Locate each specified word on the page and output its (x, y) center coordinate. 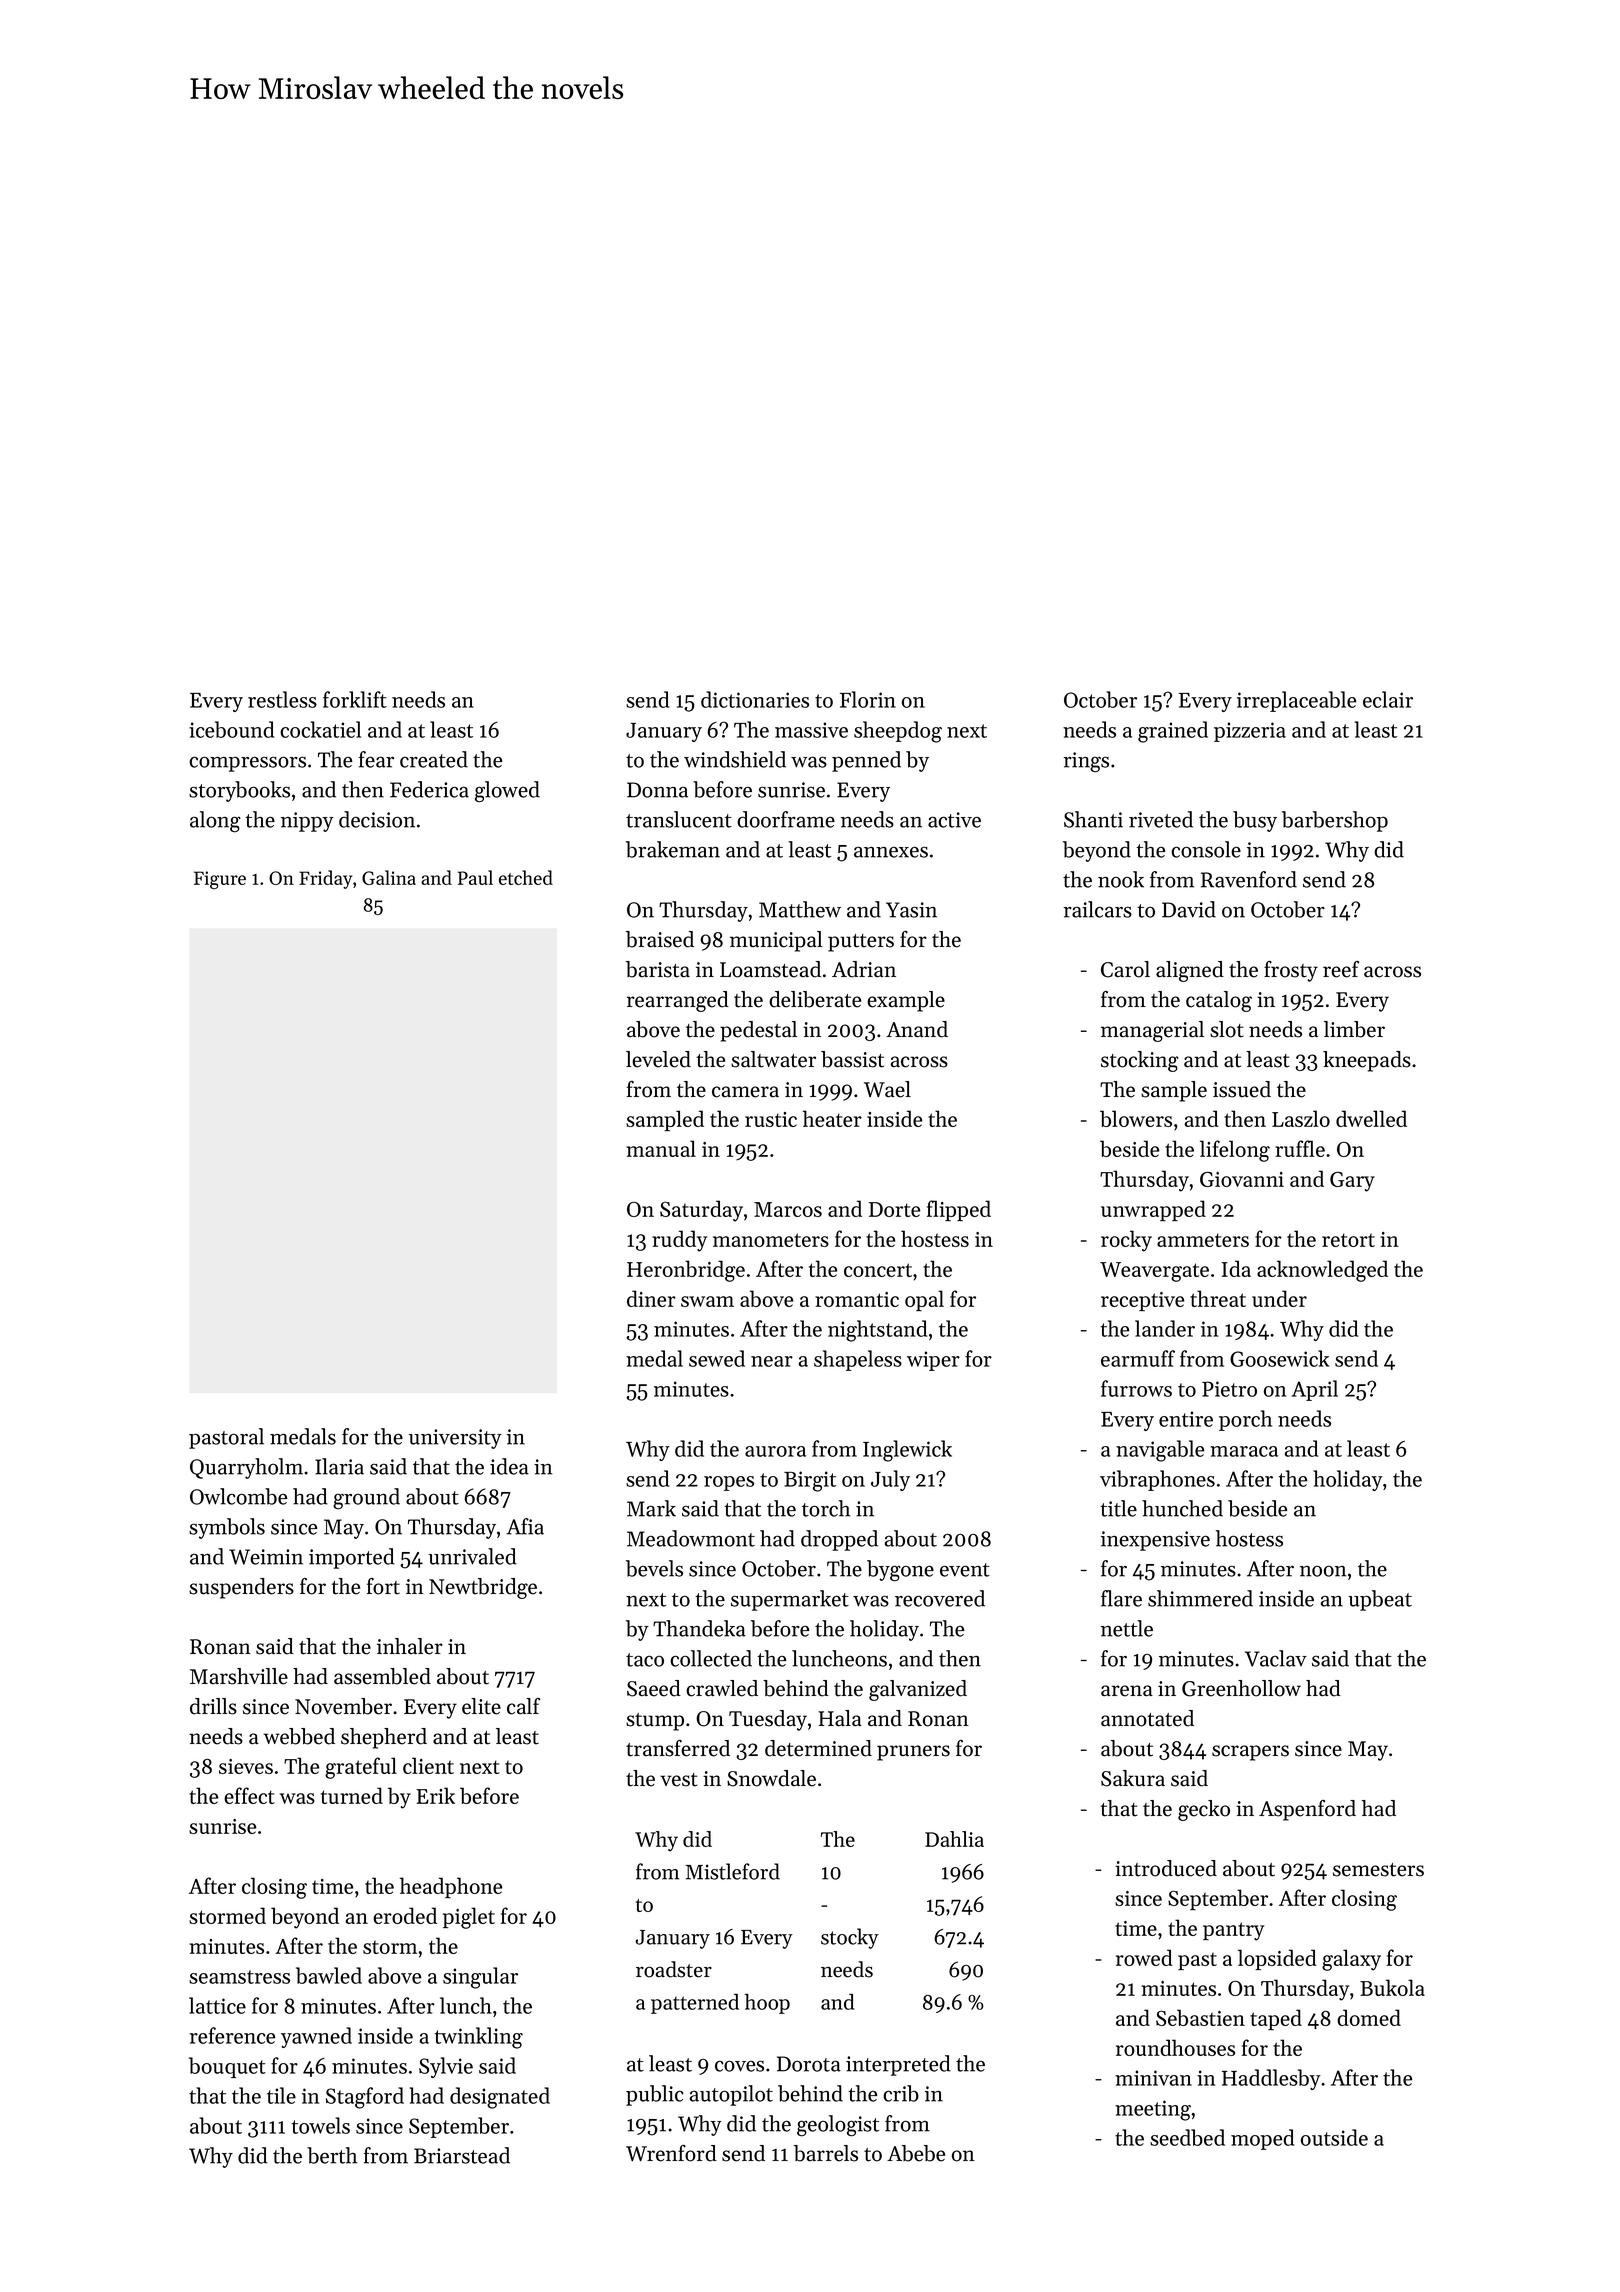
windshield (735, 759)
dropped (839, 1540)
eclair (1388, 699)
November (343, 1706)
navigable (1160, 1451)
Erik (435, 1795)
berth (332, 2155)
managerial (1152, 1031)
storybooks (239, 791)
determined (818, 1748)
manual (661, 1148)
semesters (1378, 1870)
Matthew (800, 909)
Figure (220, 880)
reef (1341, 969)
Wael (887, 1089)
